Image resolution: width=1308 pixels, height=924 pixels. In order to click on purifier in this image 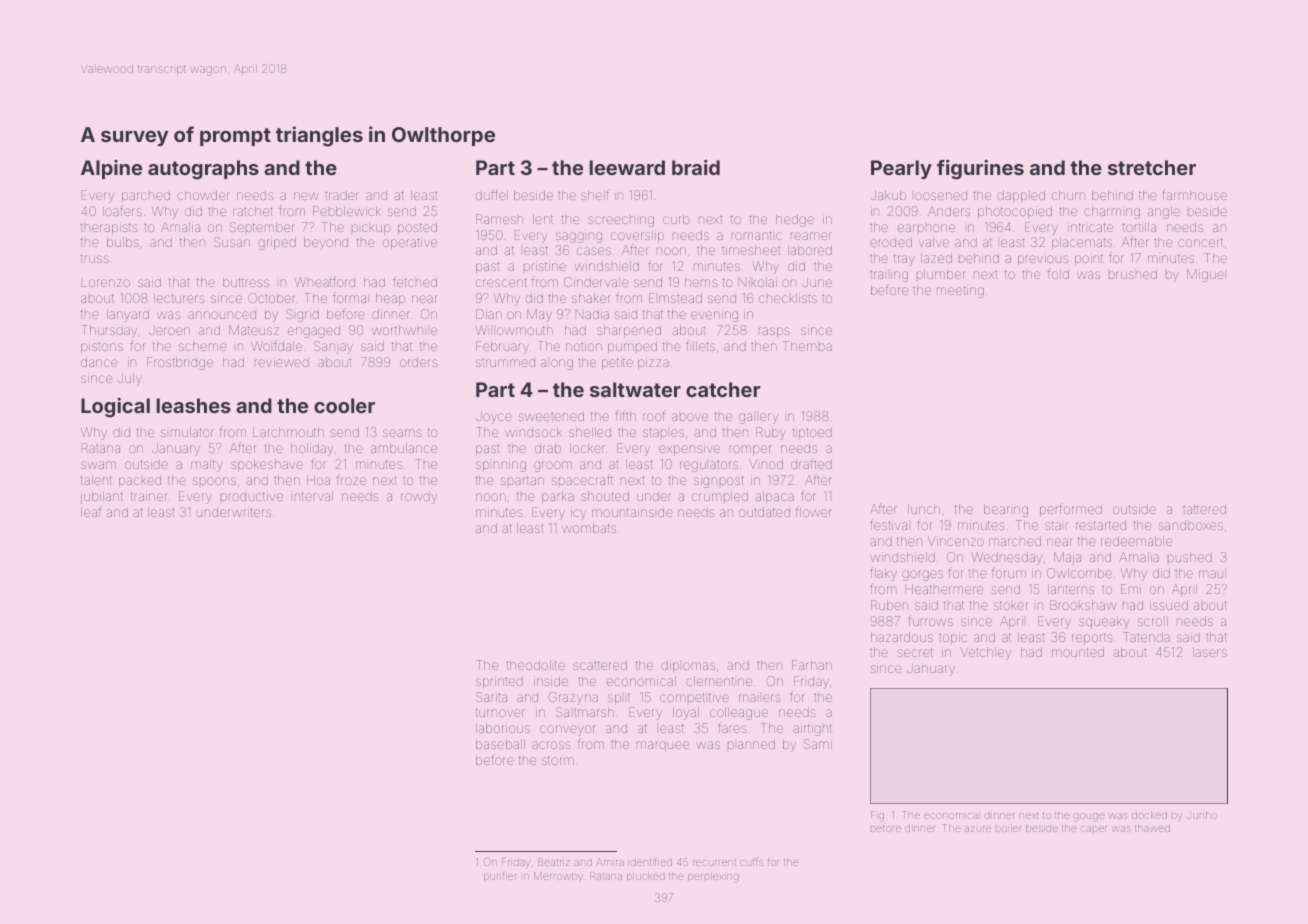, I will do `click(500, 876)`.
